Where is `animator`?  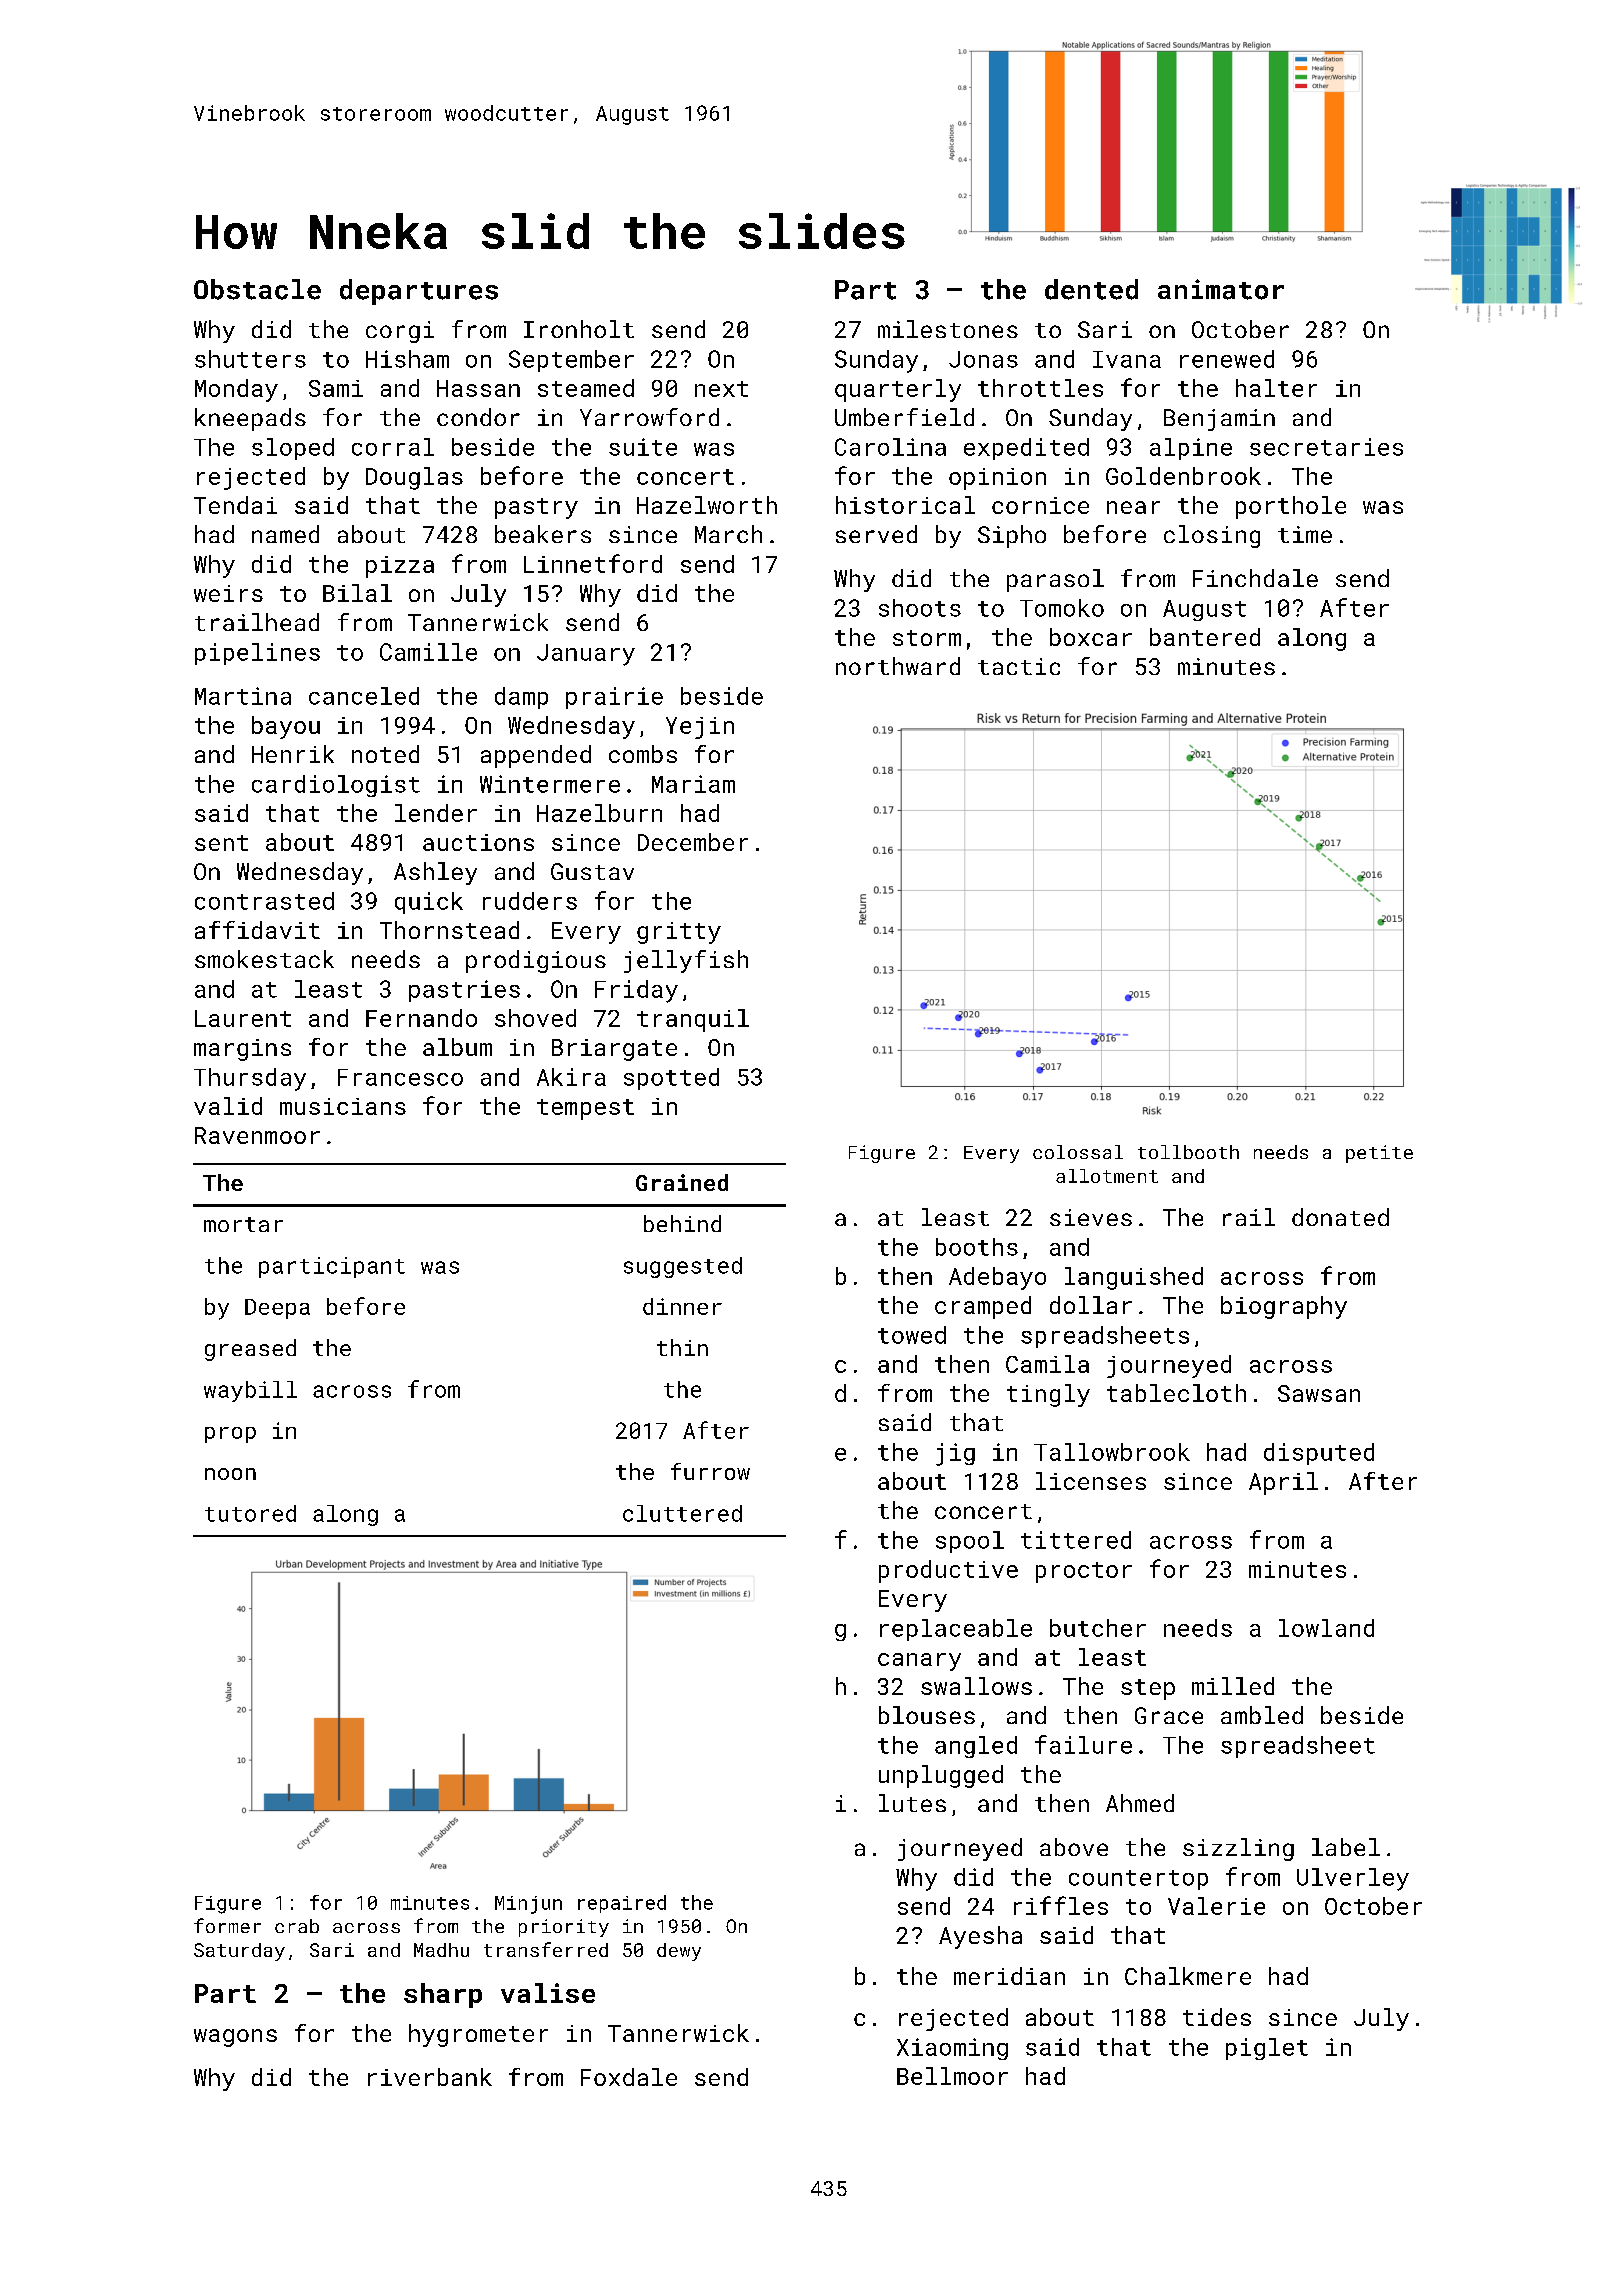 animator is located at coordinates (1221, 289).
